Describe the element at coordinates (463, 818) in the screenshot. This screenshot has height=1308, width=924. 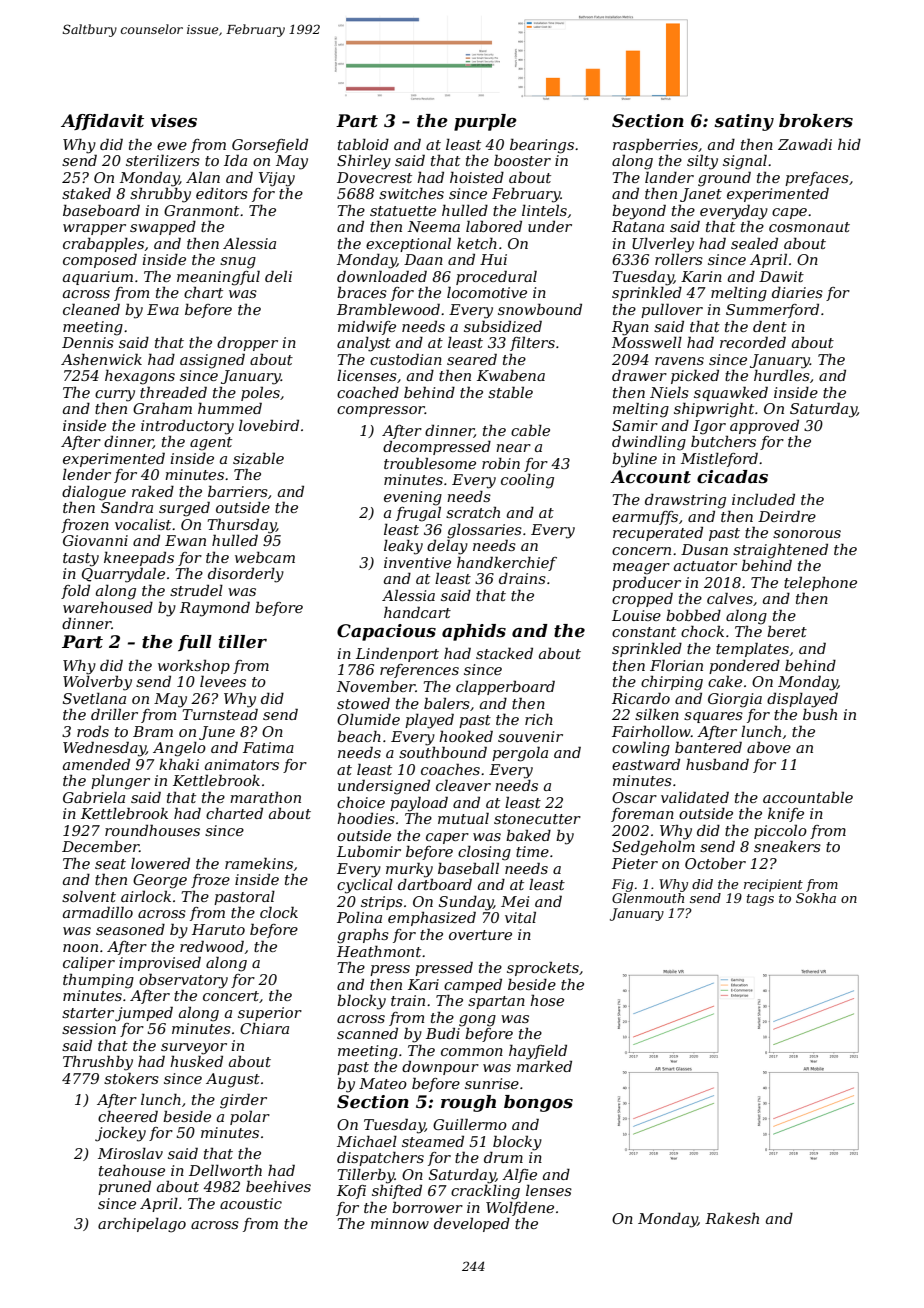
I see `mutual` at that location.
